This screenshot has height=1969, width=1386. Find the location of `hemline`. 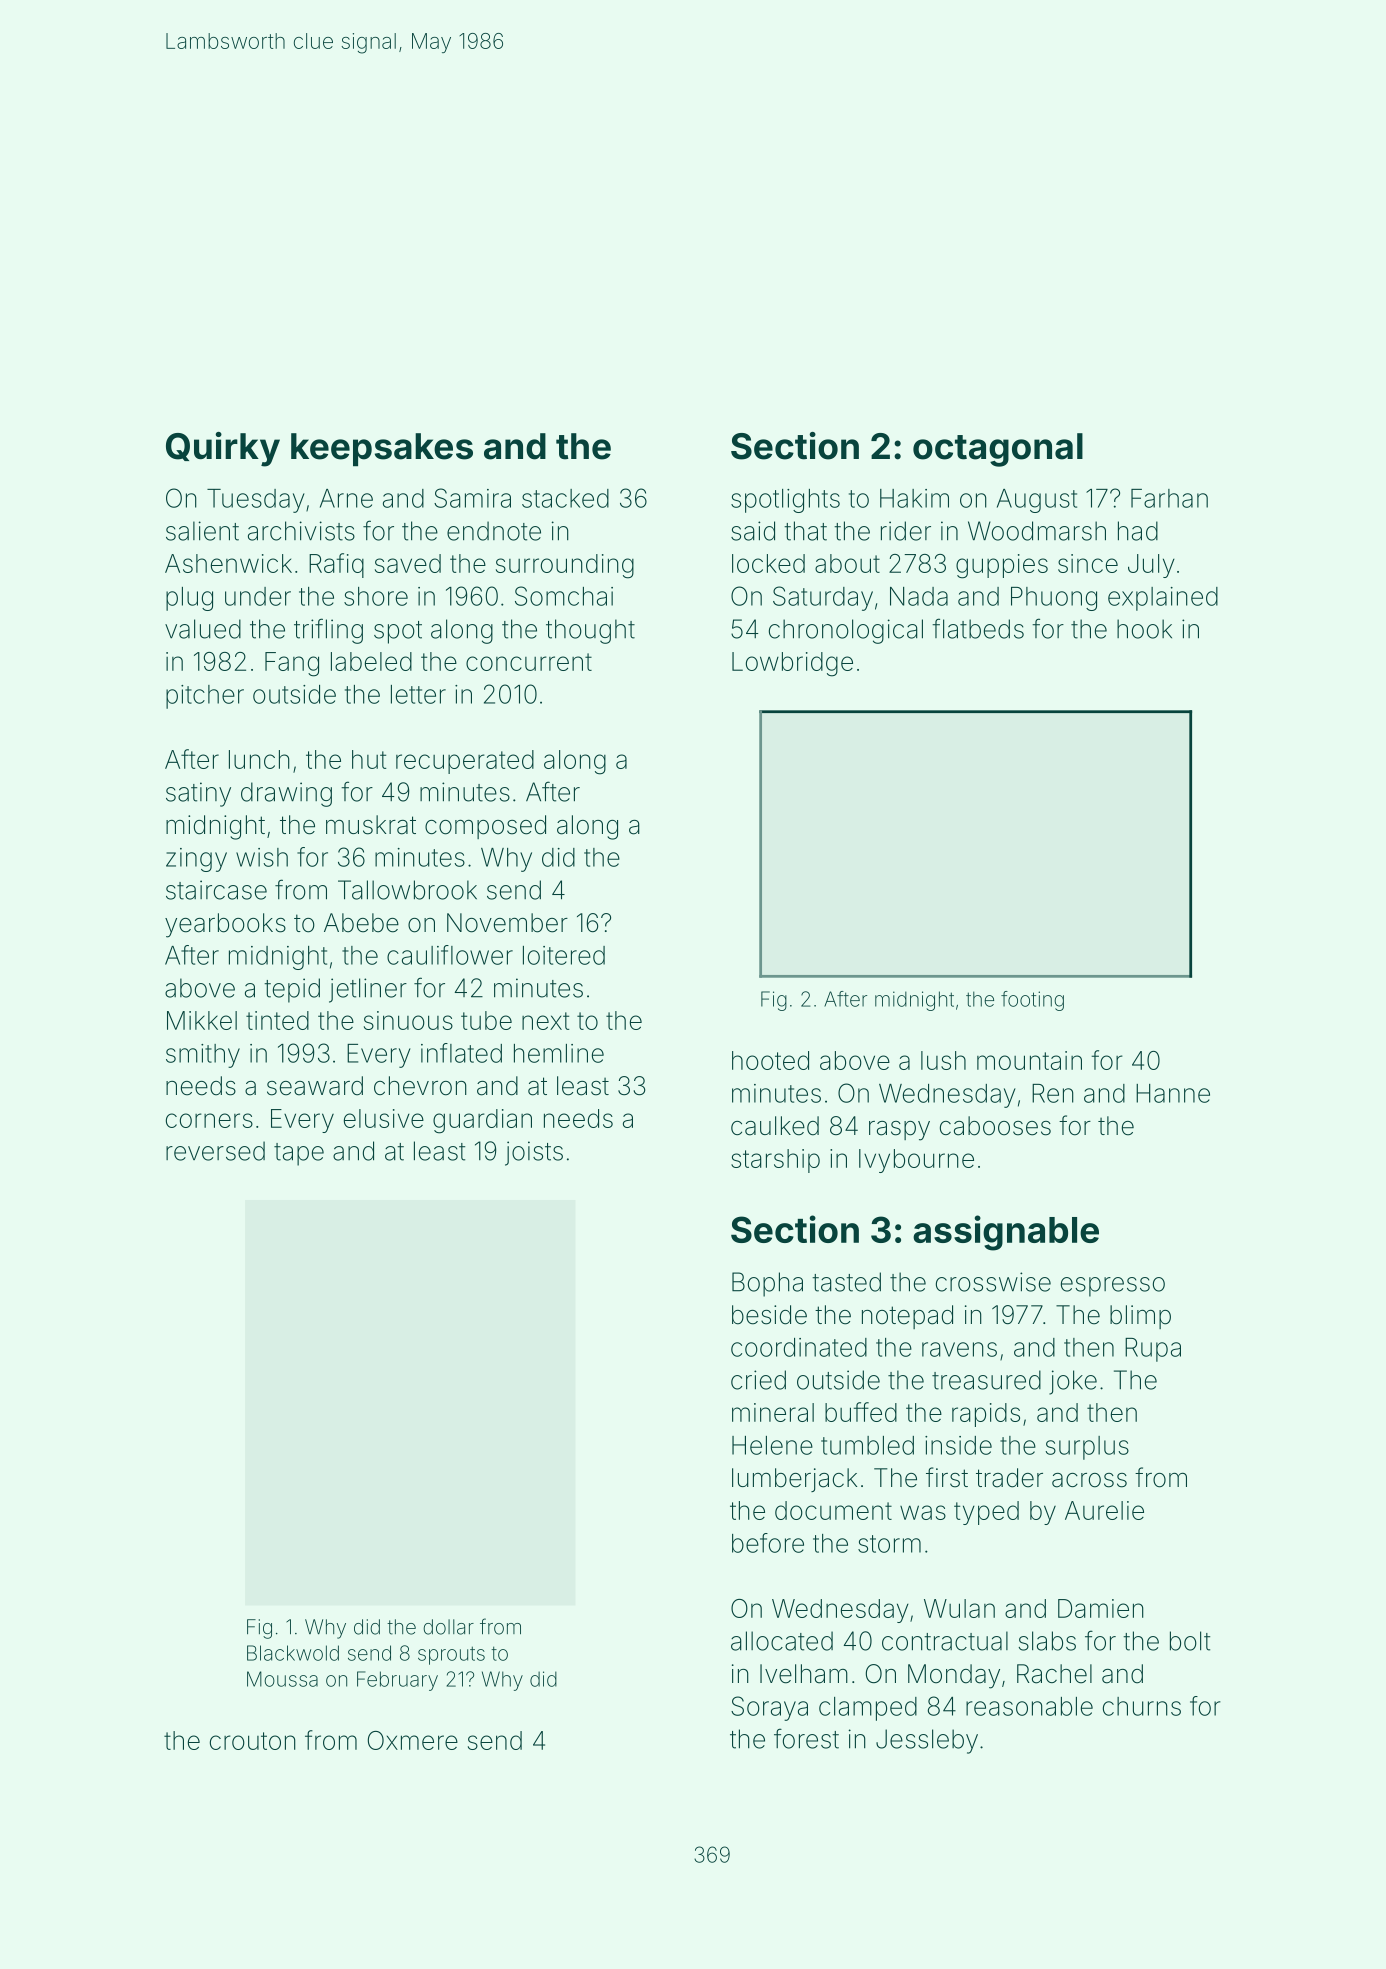

hemline is located at coordinates (559, 1053).
